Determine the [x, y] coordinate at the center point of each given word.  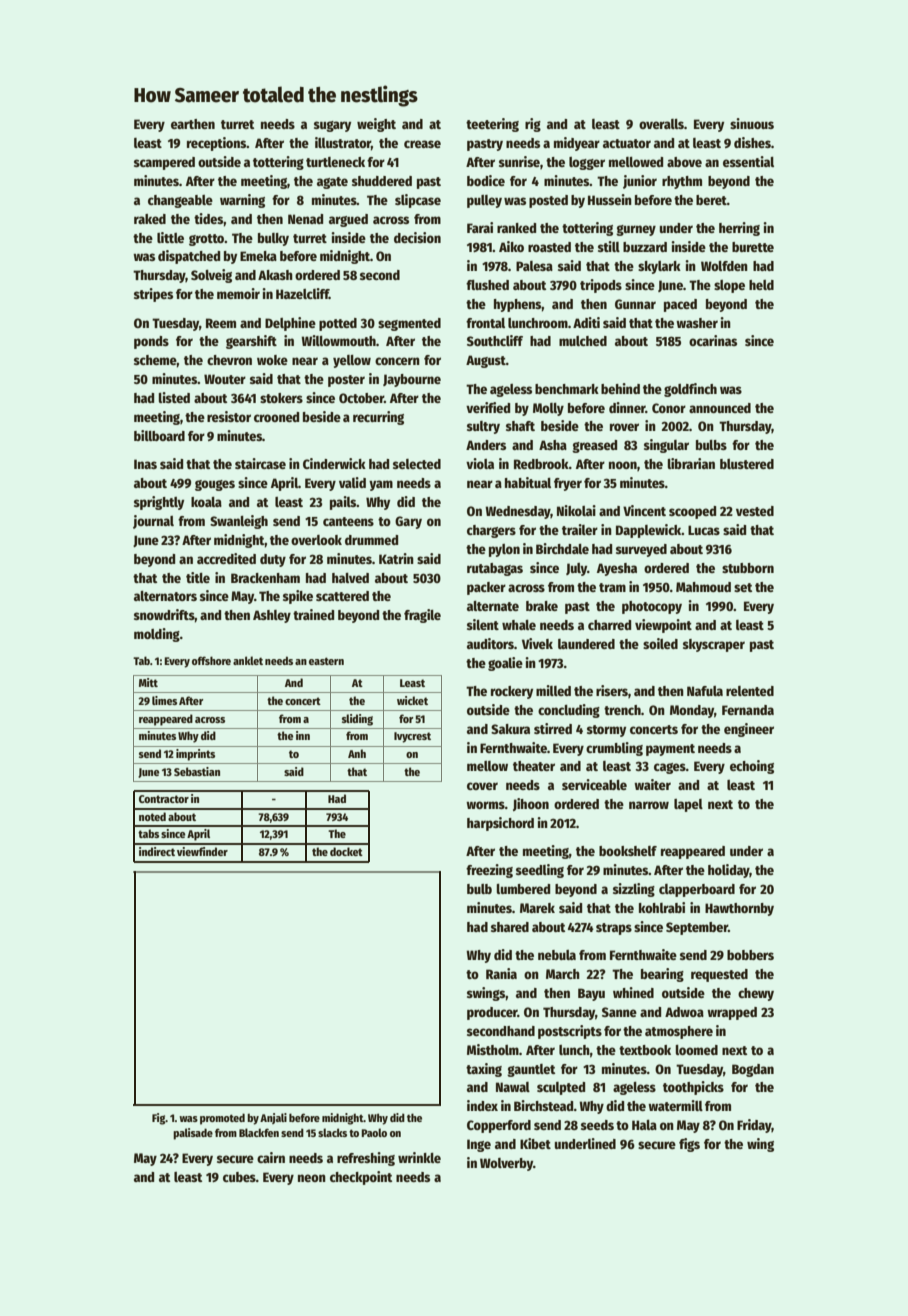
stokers [281, 398]
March [563, 974]
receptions [217, 144]
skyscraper [714, 645]
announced [720, 408]
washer [697, 323]
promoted [222, 1119]
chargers [491, 531]
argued [348, 220]
